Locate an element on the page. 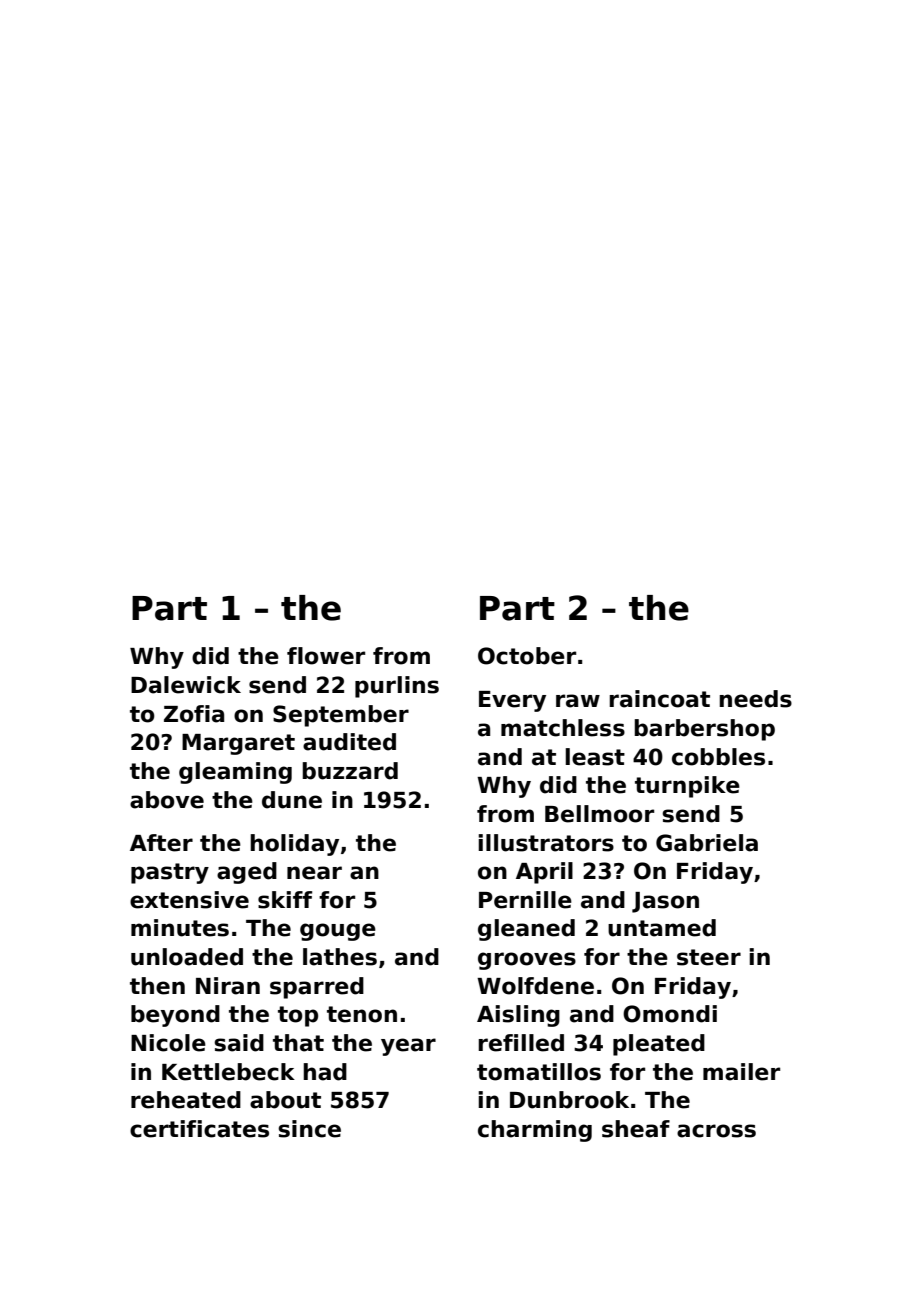 This page has height=1311, width=924. Dalewick is located at coordinates (186, 685).
